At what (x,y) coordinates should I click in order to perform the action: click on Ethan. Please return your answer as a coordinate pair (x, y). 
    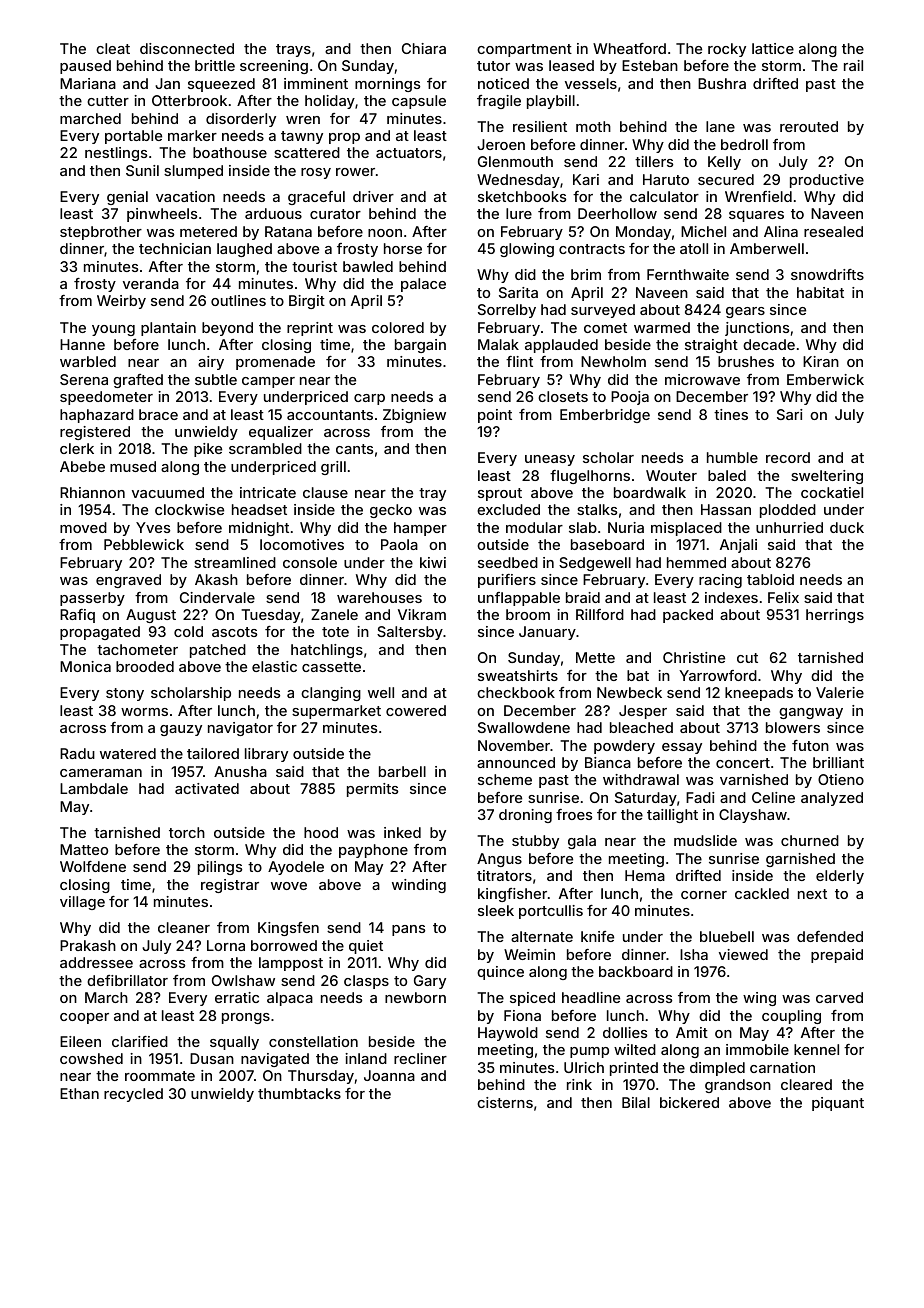
    Looking at the image, I should click on (79, 1093).
